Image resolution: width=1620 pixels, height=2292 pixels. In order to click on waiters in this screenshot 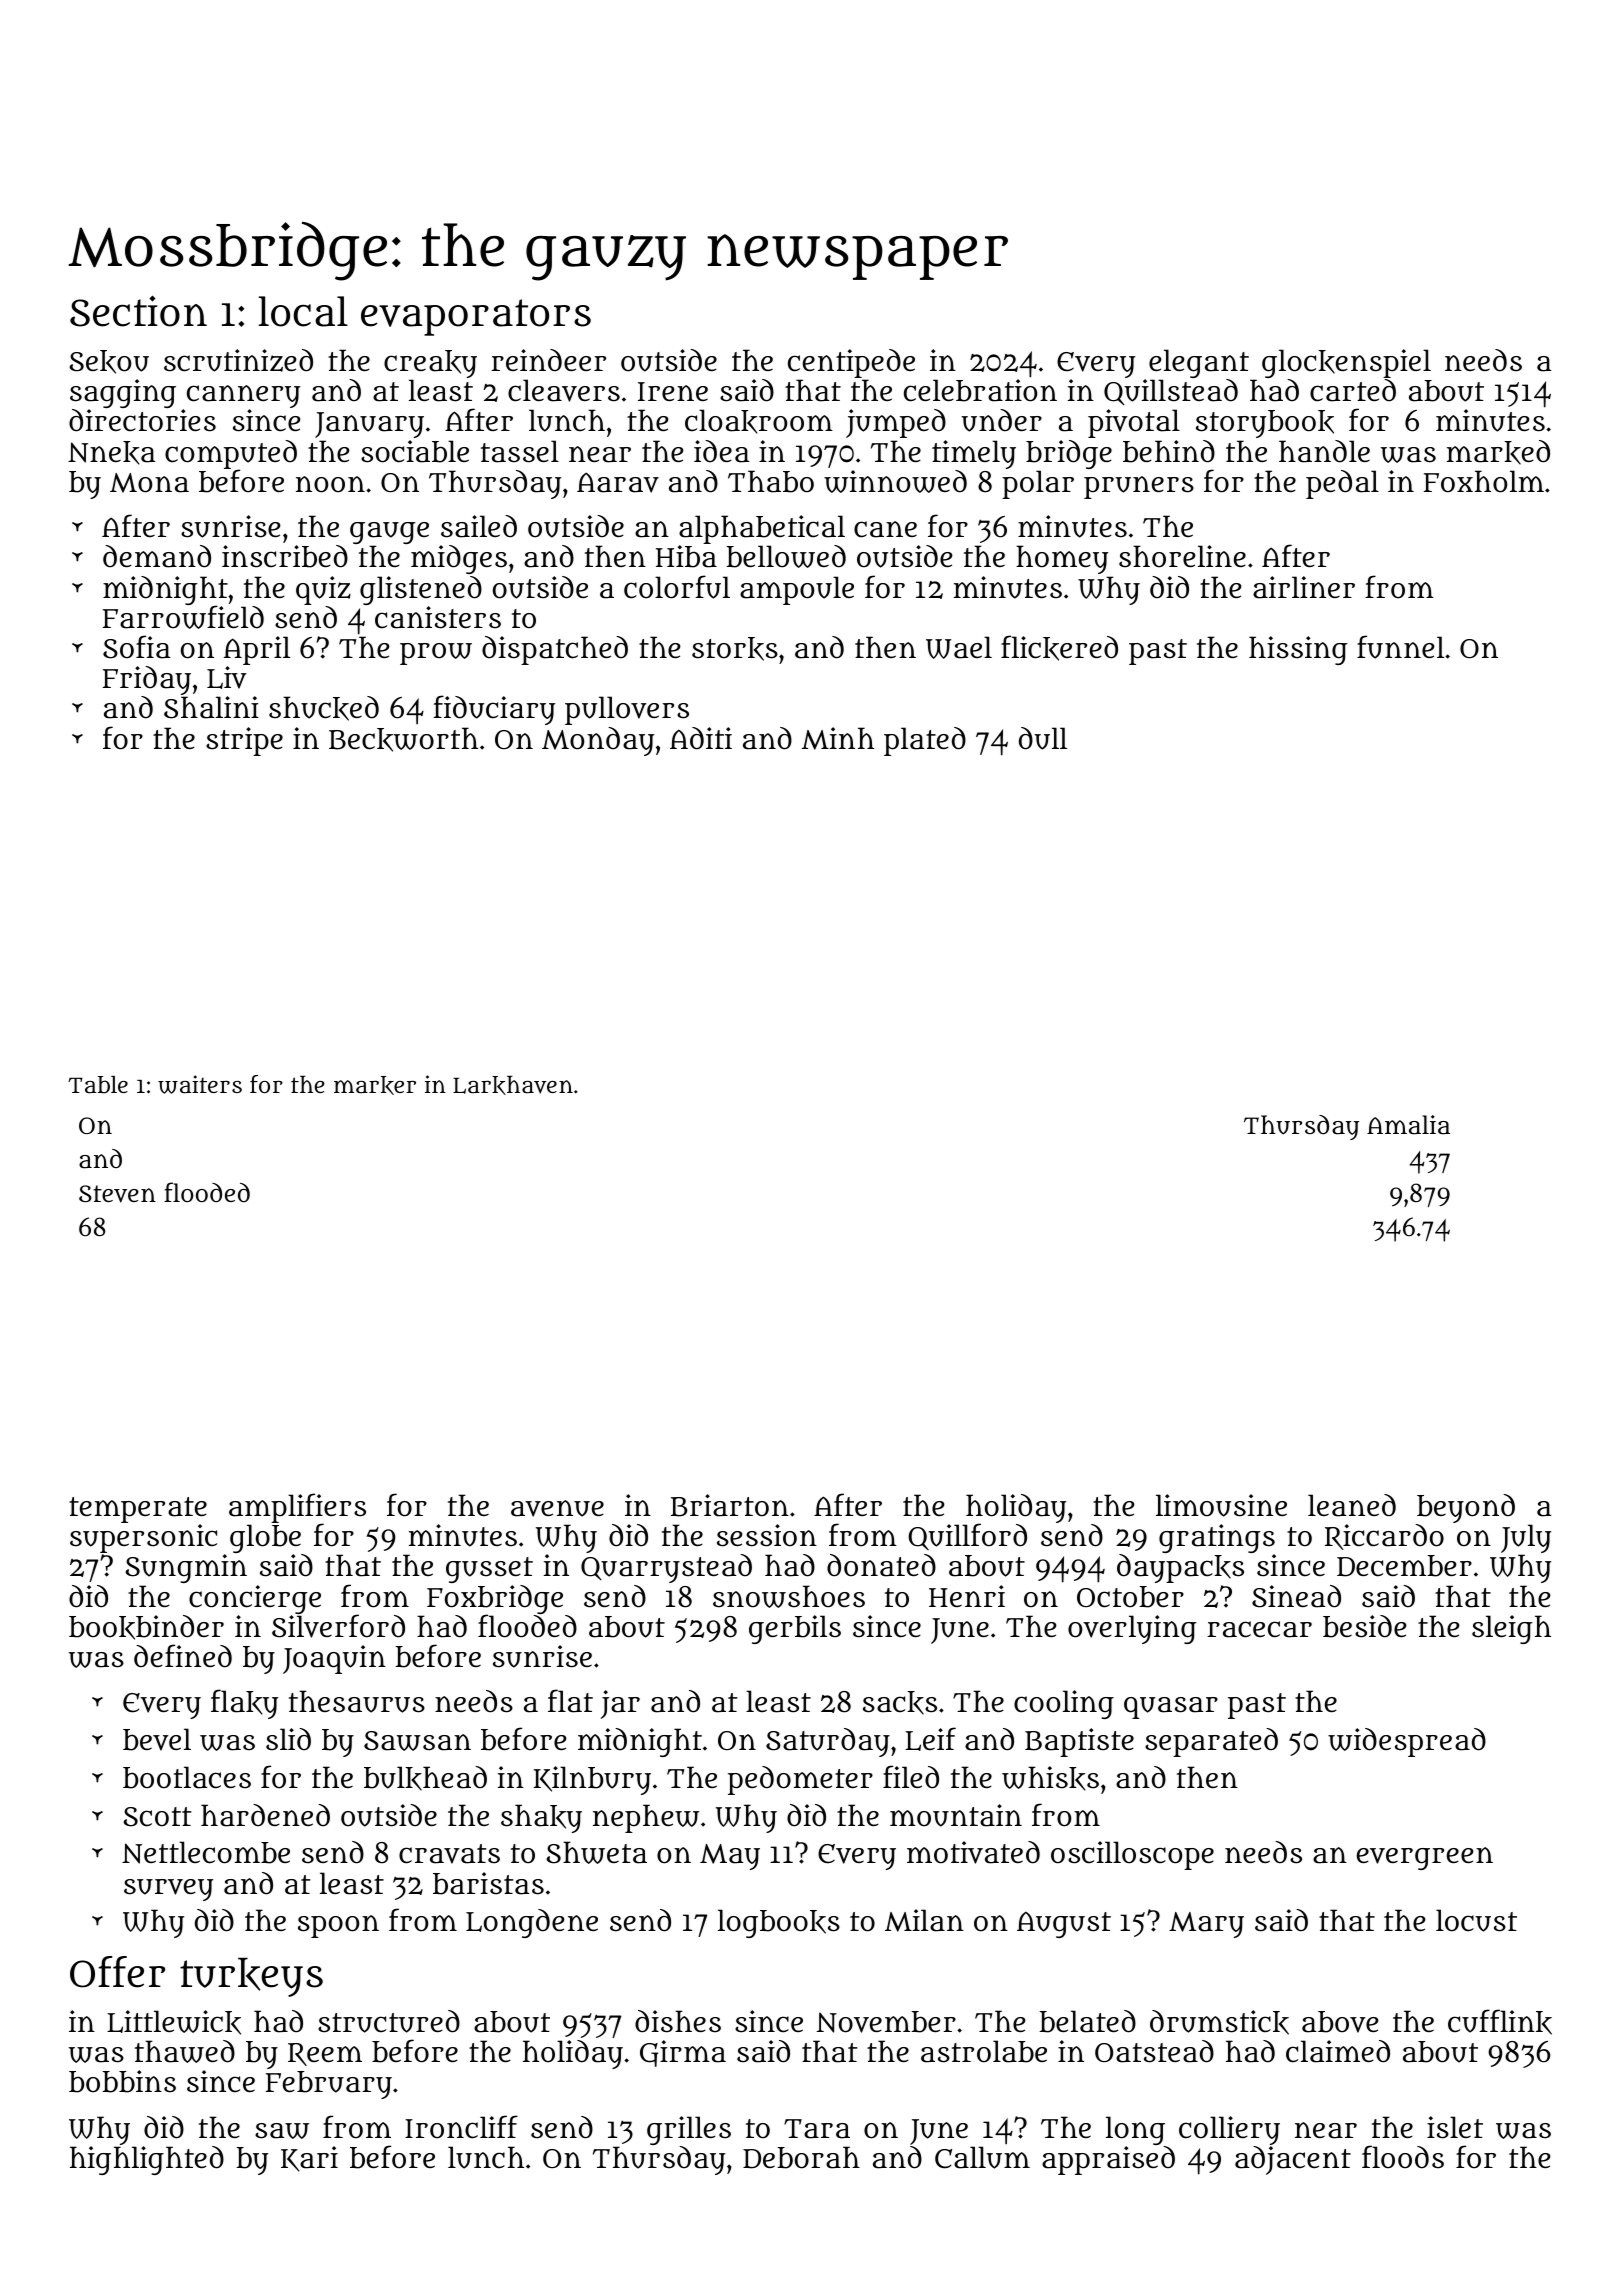, I will do `click(200, 1084)`.
